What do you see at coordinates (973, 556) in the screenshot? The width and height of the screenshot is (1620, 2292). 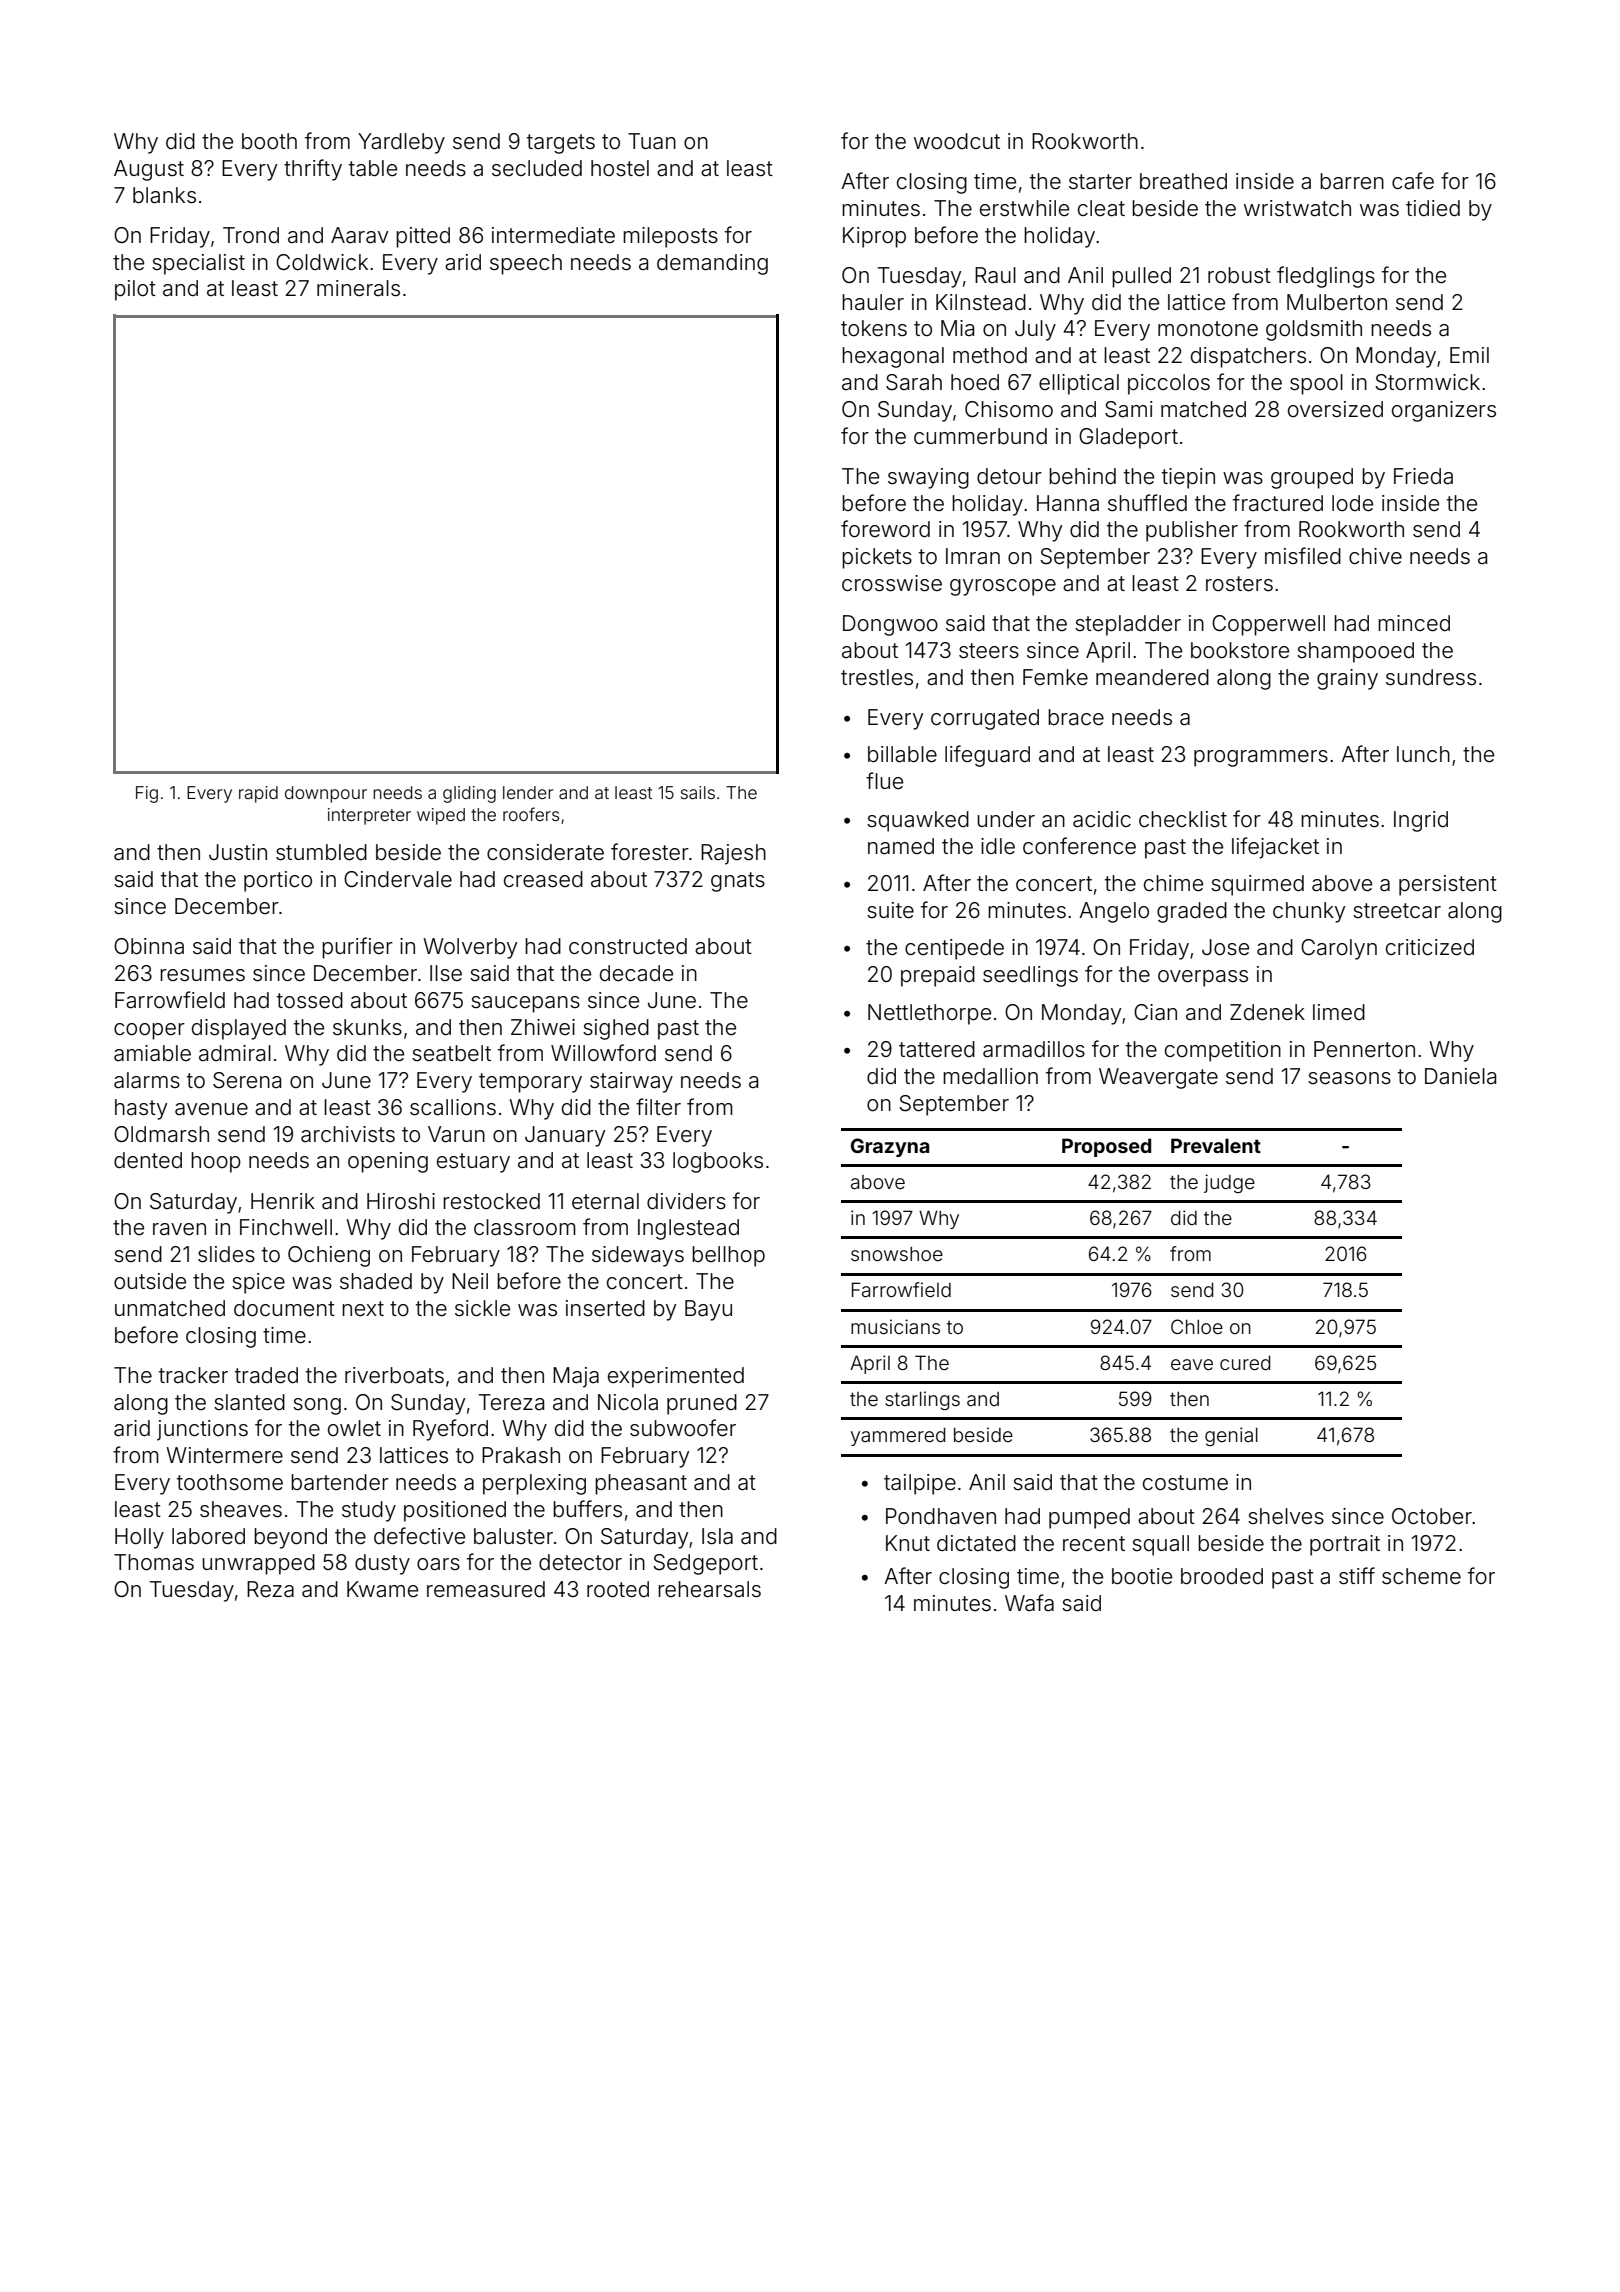 I see `Imran` at bounding box center [973, 556].
